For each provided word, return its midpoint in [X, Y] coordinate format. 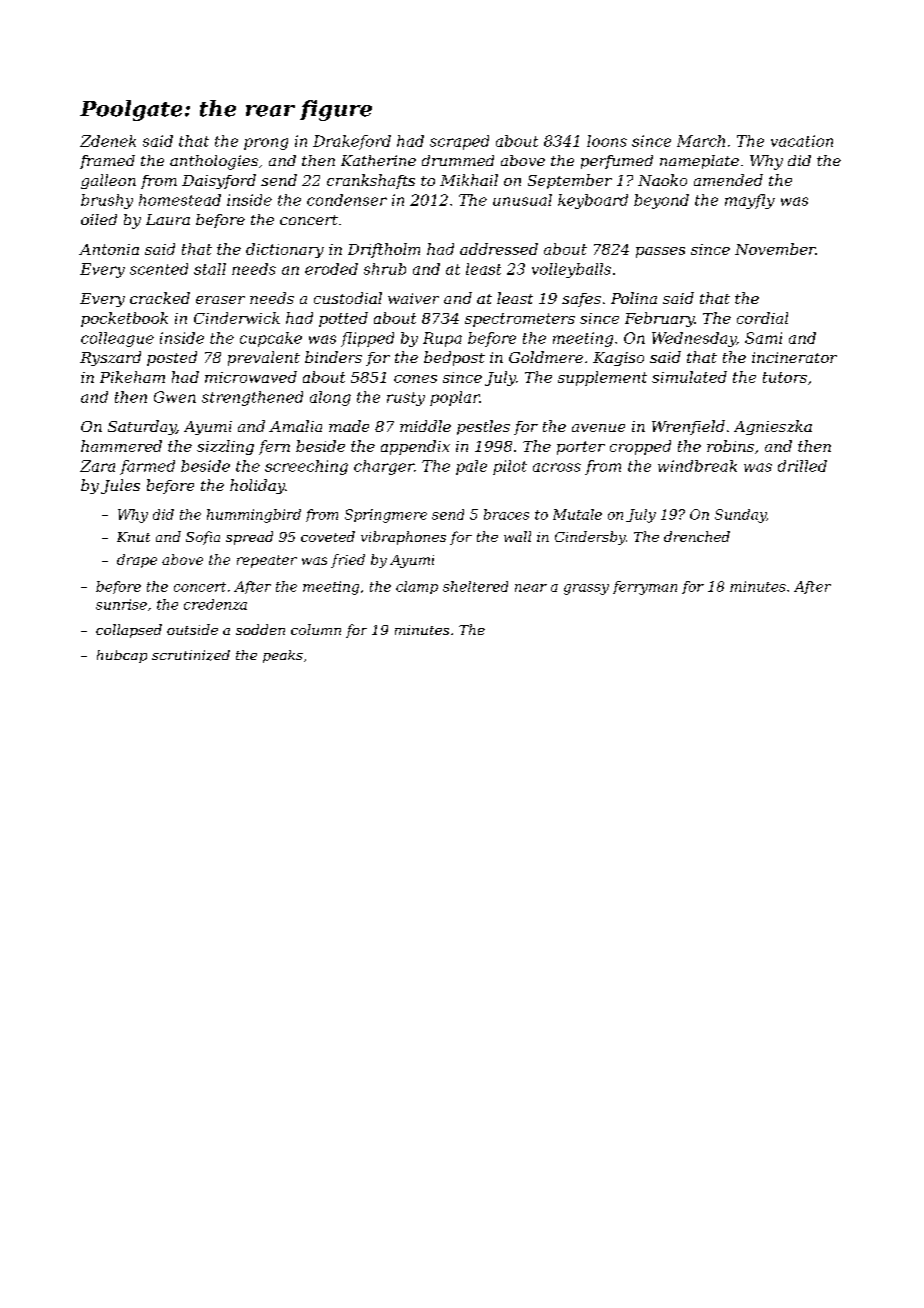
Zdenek [108, 141]
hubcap [122, 656]
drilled [802, 466]
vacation [802, 141]
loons [607, 141]
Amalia [295, 426]
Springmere [386, 516]
